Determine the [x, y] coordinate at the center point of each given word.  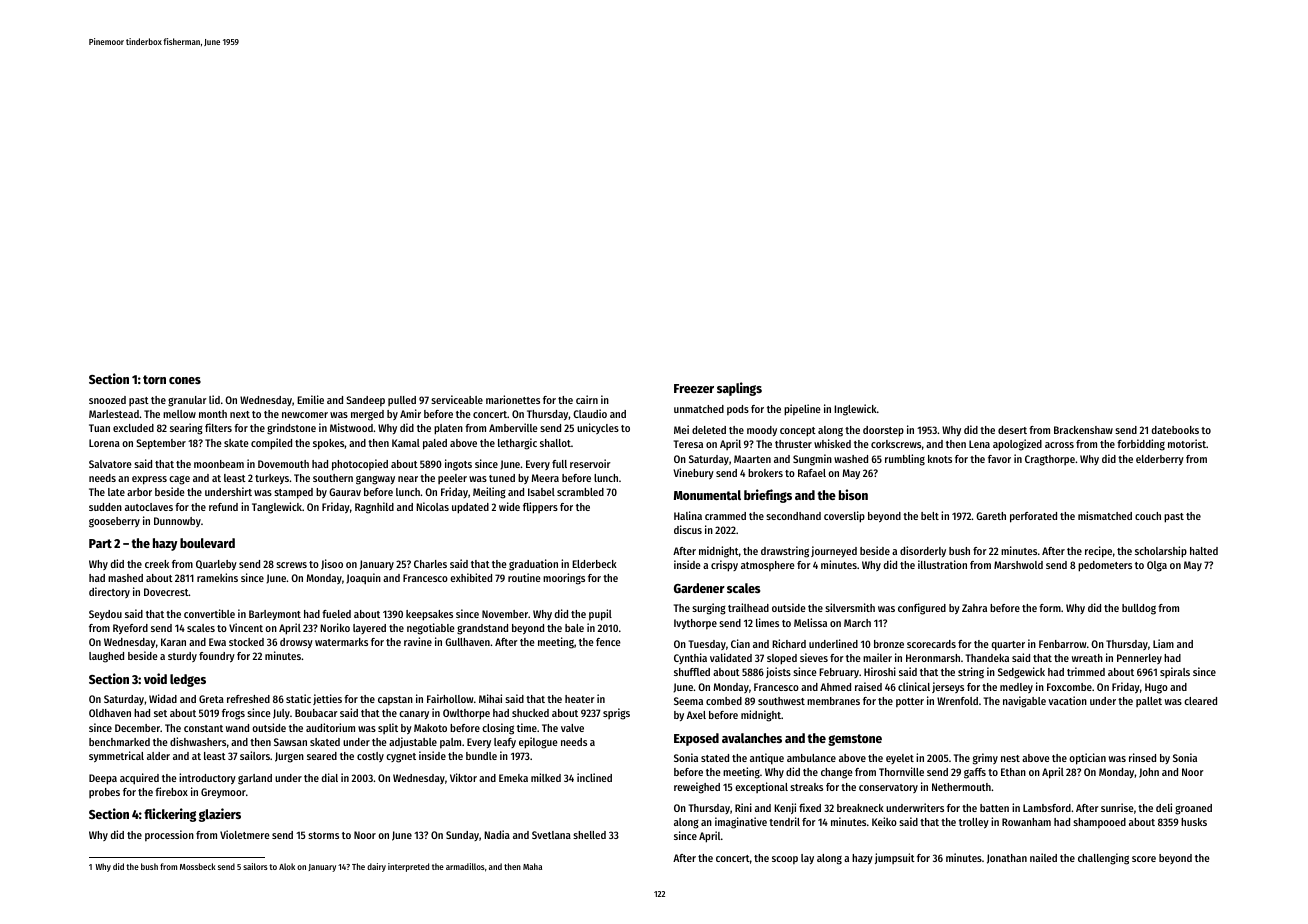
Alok [287, 866]
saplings [739, 389]
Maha [532, 866]
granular [187, 401]
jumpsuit [895, 858]
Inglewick [855, 410]
